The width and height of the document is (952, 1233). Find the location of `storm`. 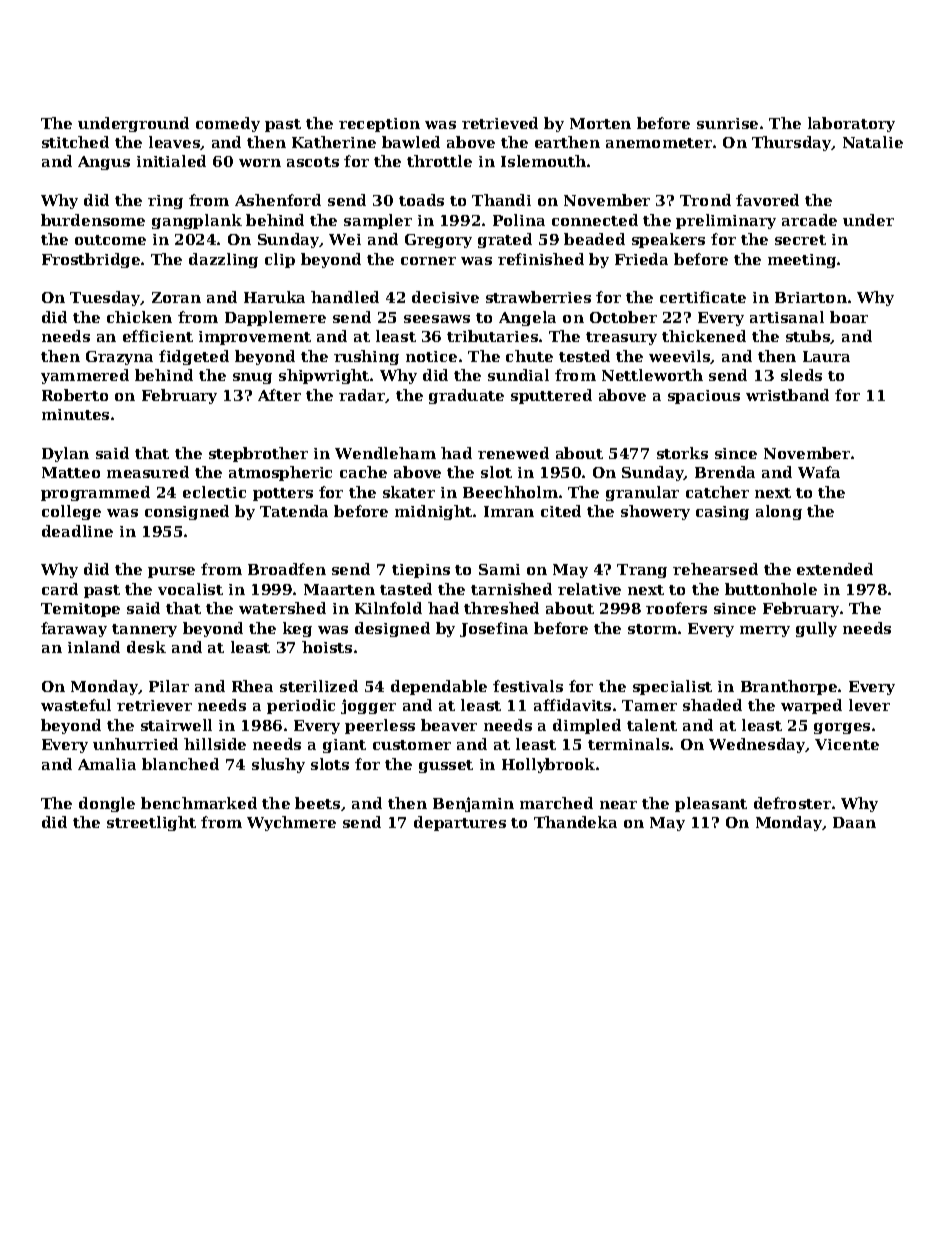

storm is located at coordinates (652, 629).
